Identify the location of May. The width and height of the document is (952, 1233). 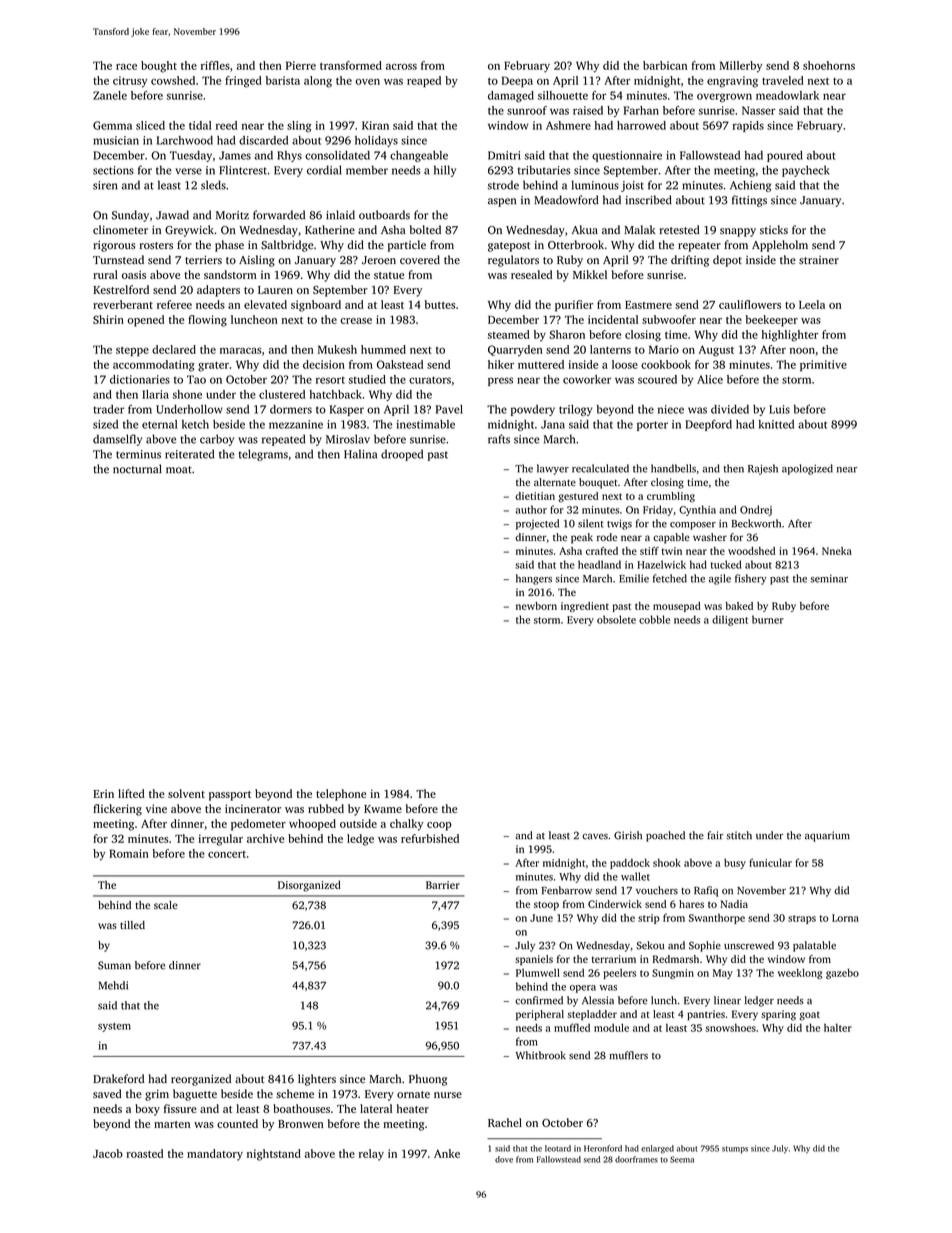
(723, 974).
